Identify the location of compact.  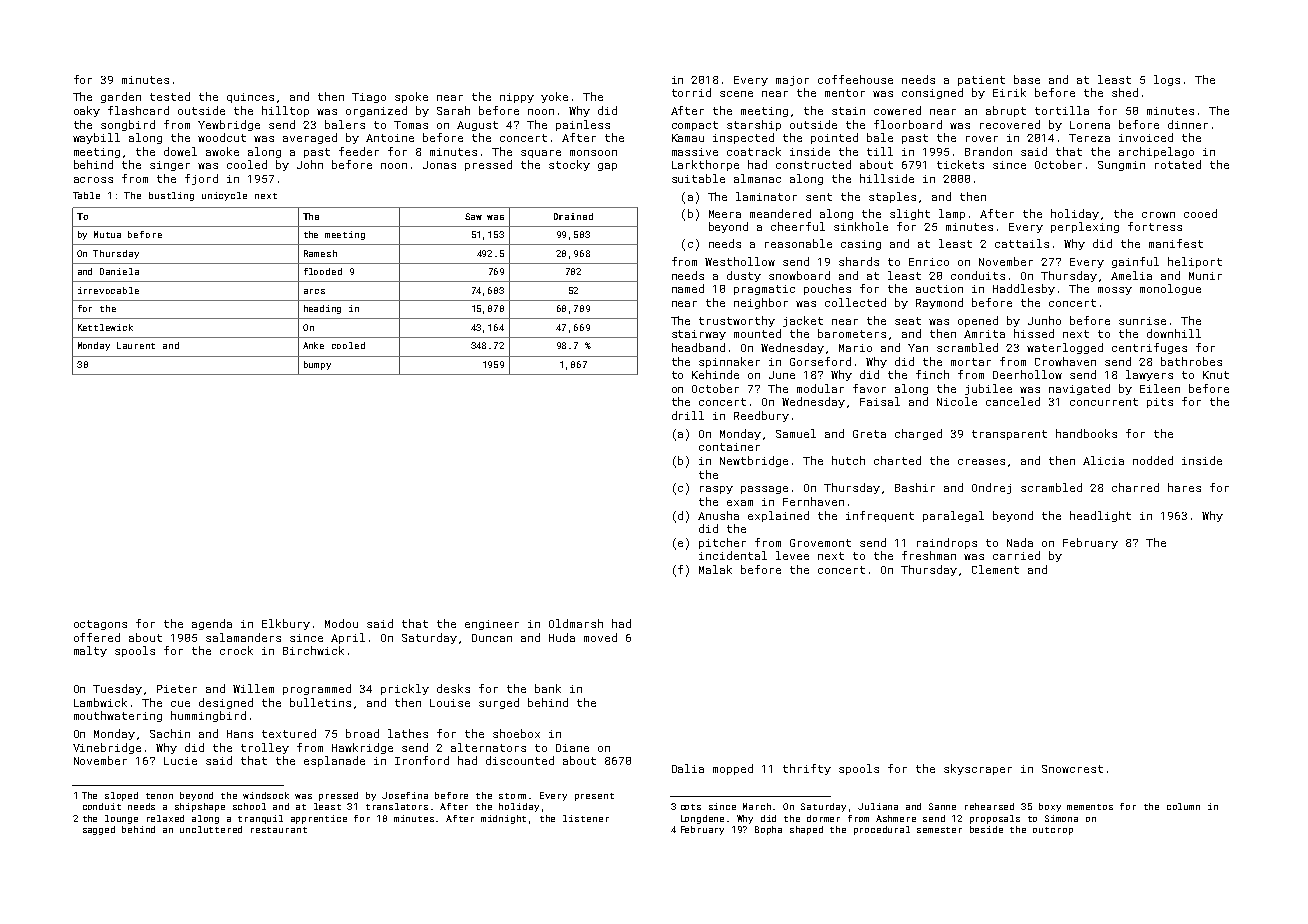
(695, 126).
